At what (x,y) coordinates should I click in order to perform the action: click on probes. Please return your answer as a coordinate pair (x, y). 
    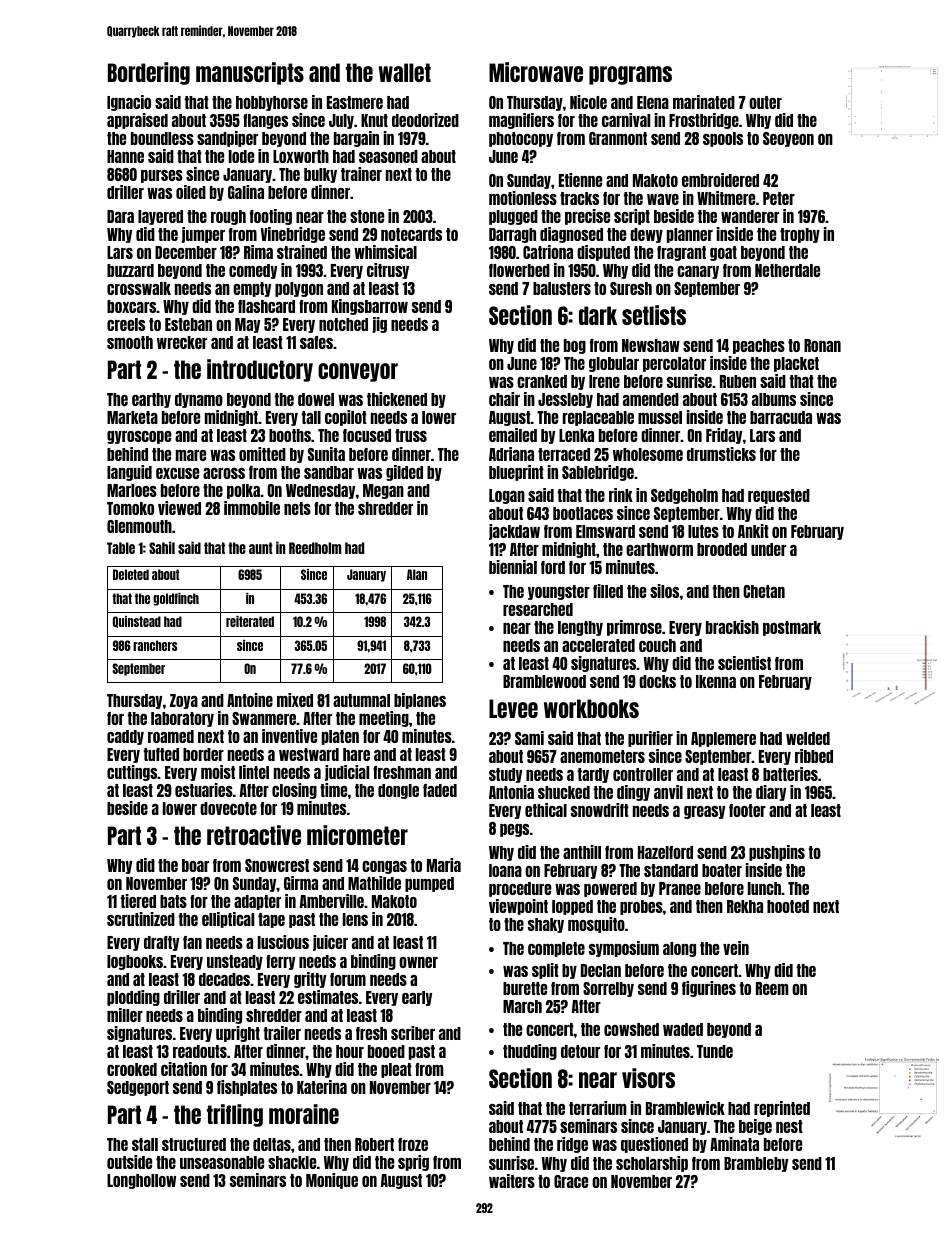
    Looking at the image, I should click on (641, 907).
